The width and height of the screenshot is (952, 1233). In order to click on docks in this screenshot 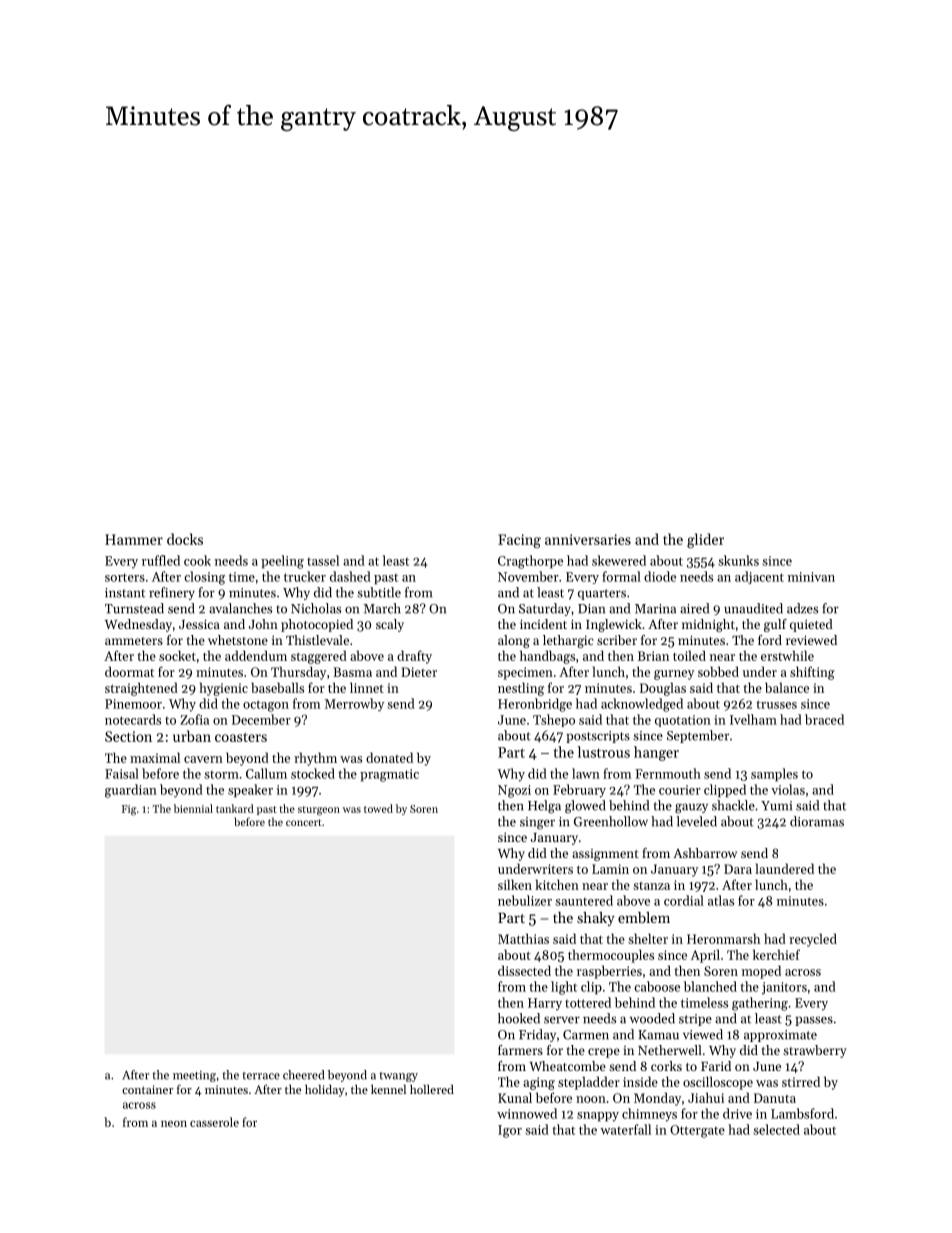, I will do `click(185, 539)`.
